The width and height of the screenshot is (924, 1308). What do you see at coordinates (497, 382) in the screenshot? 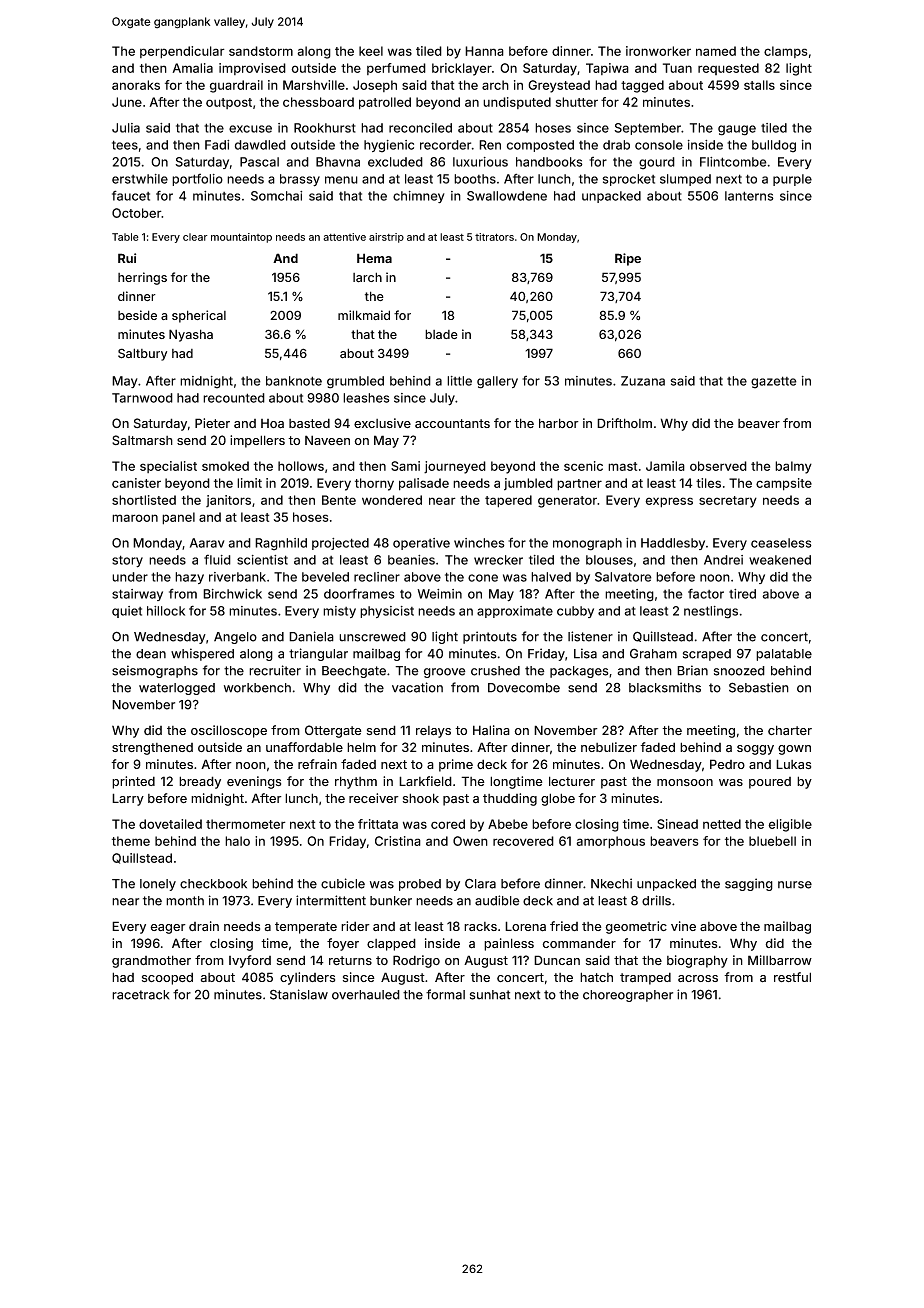
I see `gallery` at bounding box center [497, 382].
